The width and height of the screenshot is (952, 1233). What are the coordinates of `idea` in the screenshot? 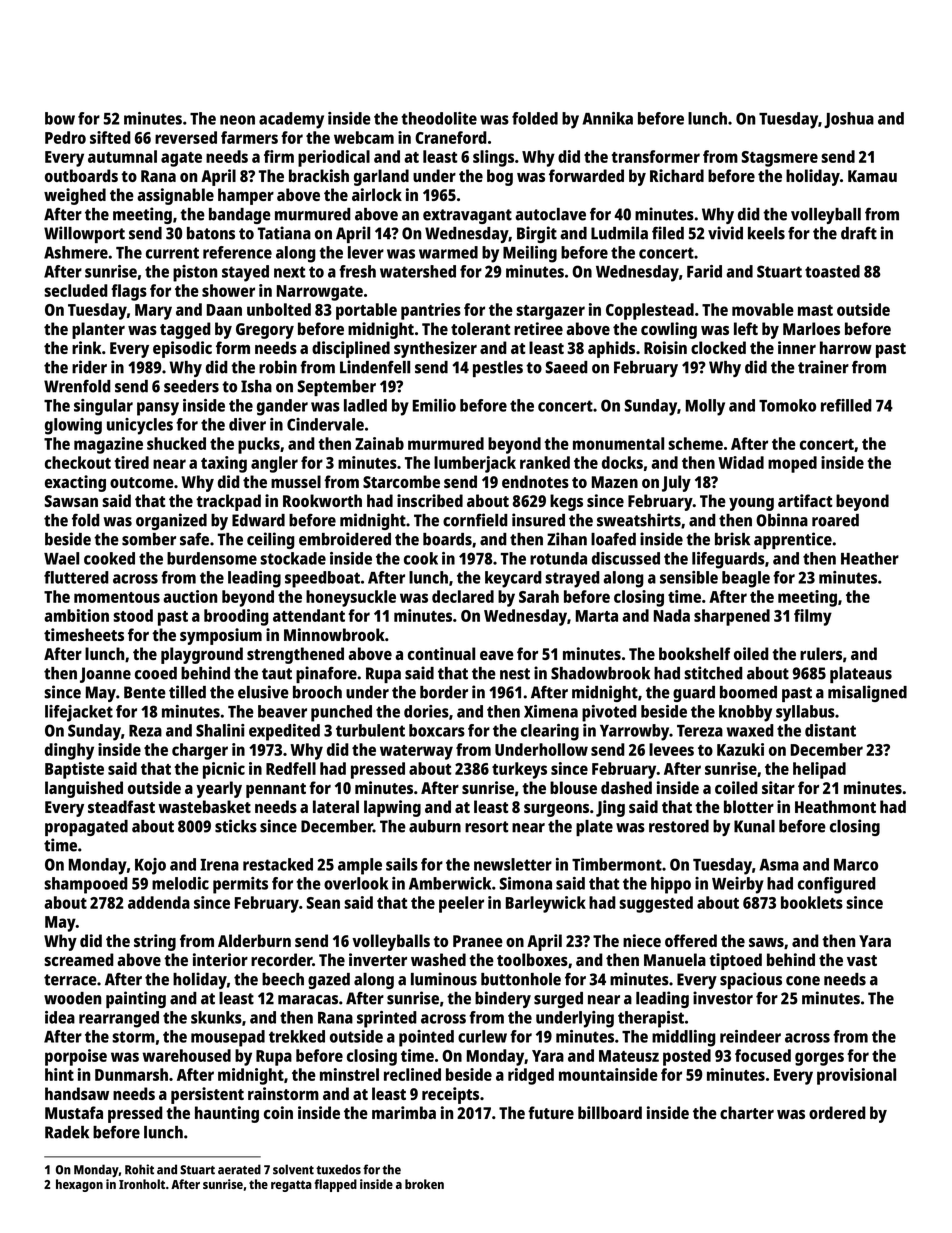 It's located at (60, 1017).
